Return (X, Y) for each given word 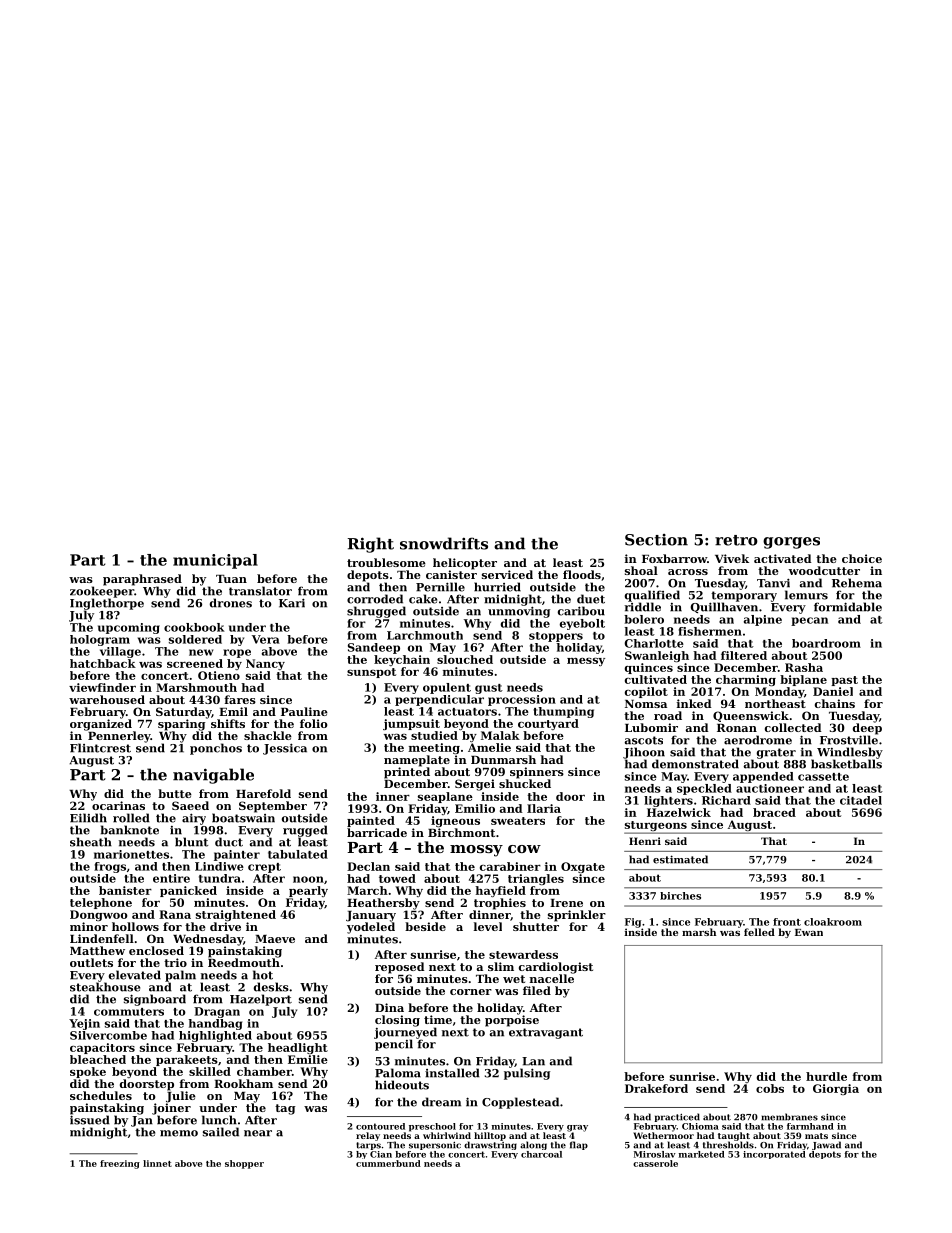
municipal (215, 561)
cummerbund (388, 1163)
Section (656, 540)
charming (746, 680)
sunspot (371, 673)
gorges (791, 543)
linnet (157, 1163)
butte (175, 793)
